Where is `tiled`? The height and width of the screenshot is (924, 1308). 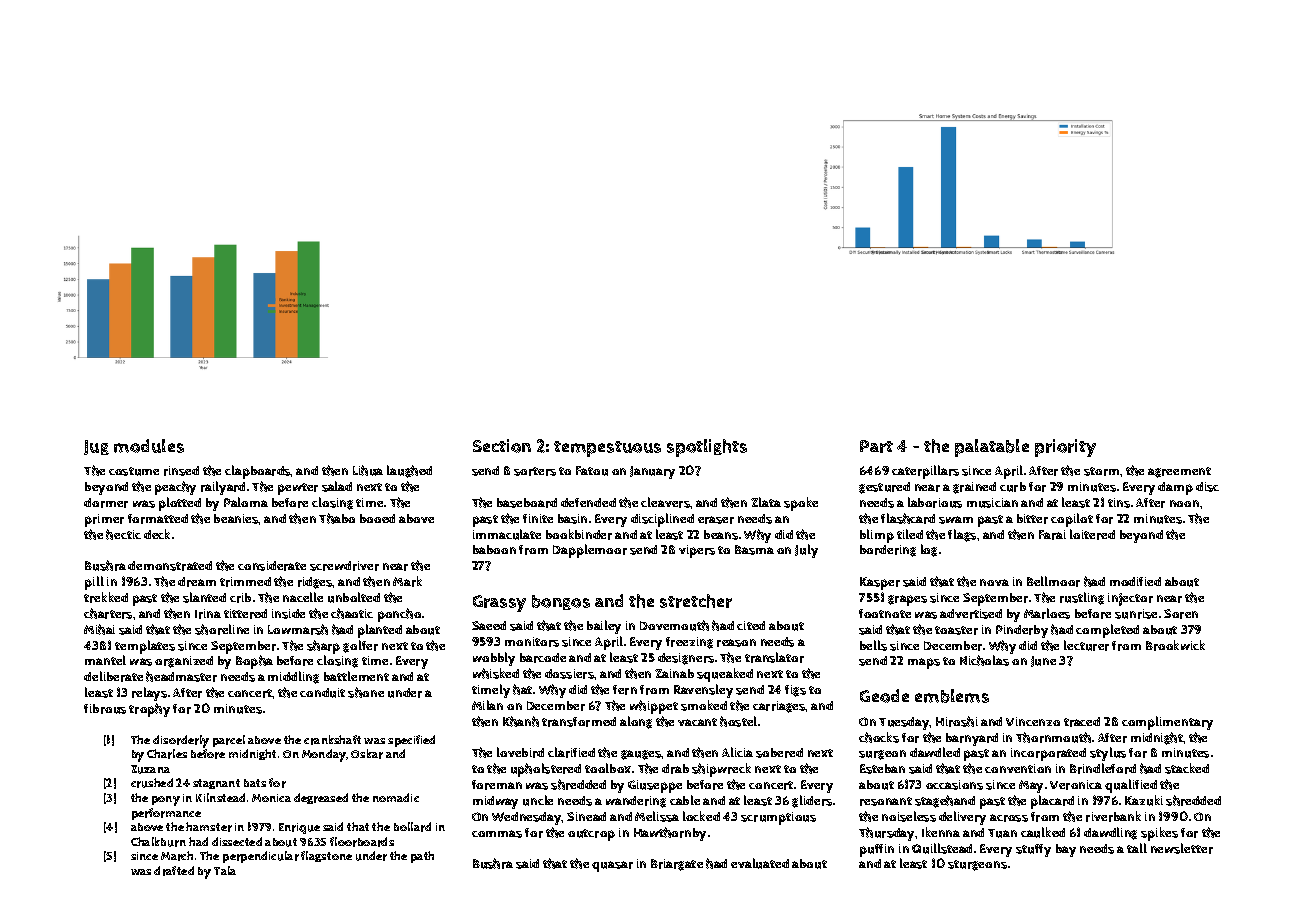
tiled is located at coordinates (910, 534).
